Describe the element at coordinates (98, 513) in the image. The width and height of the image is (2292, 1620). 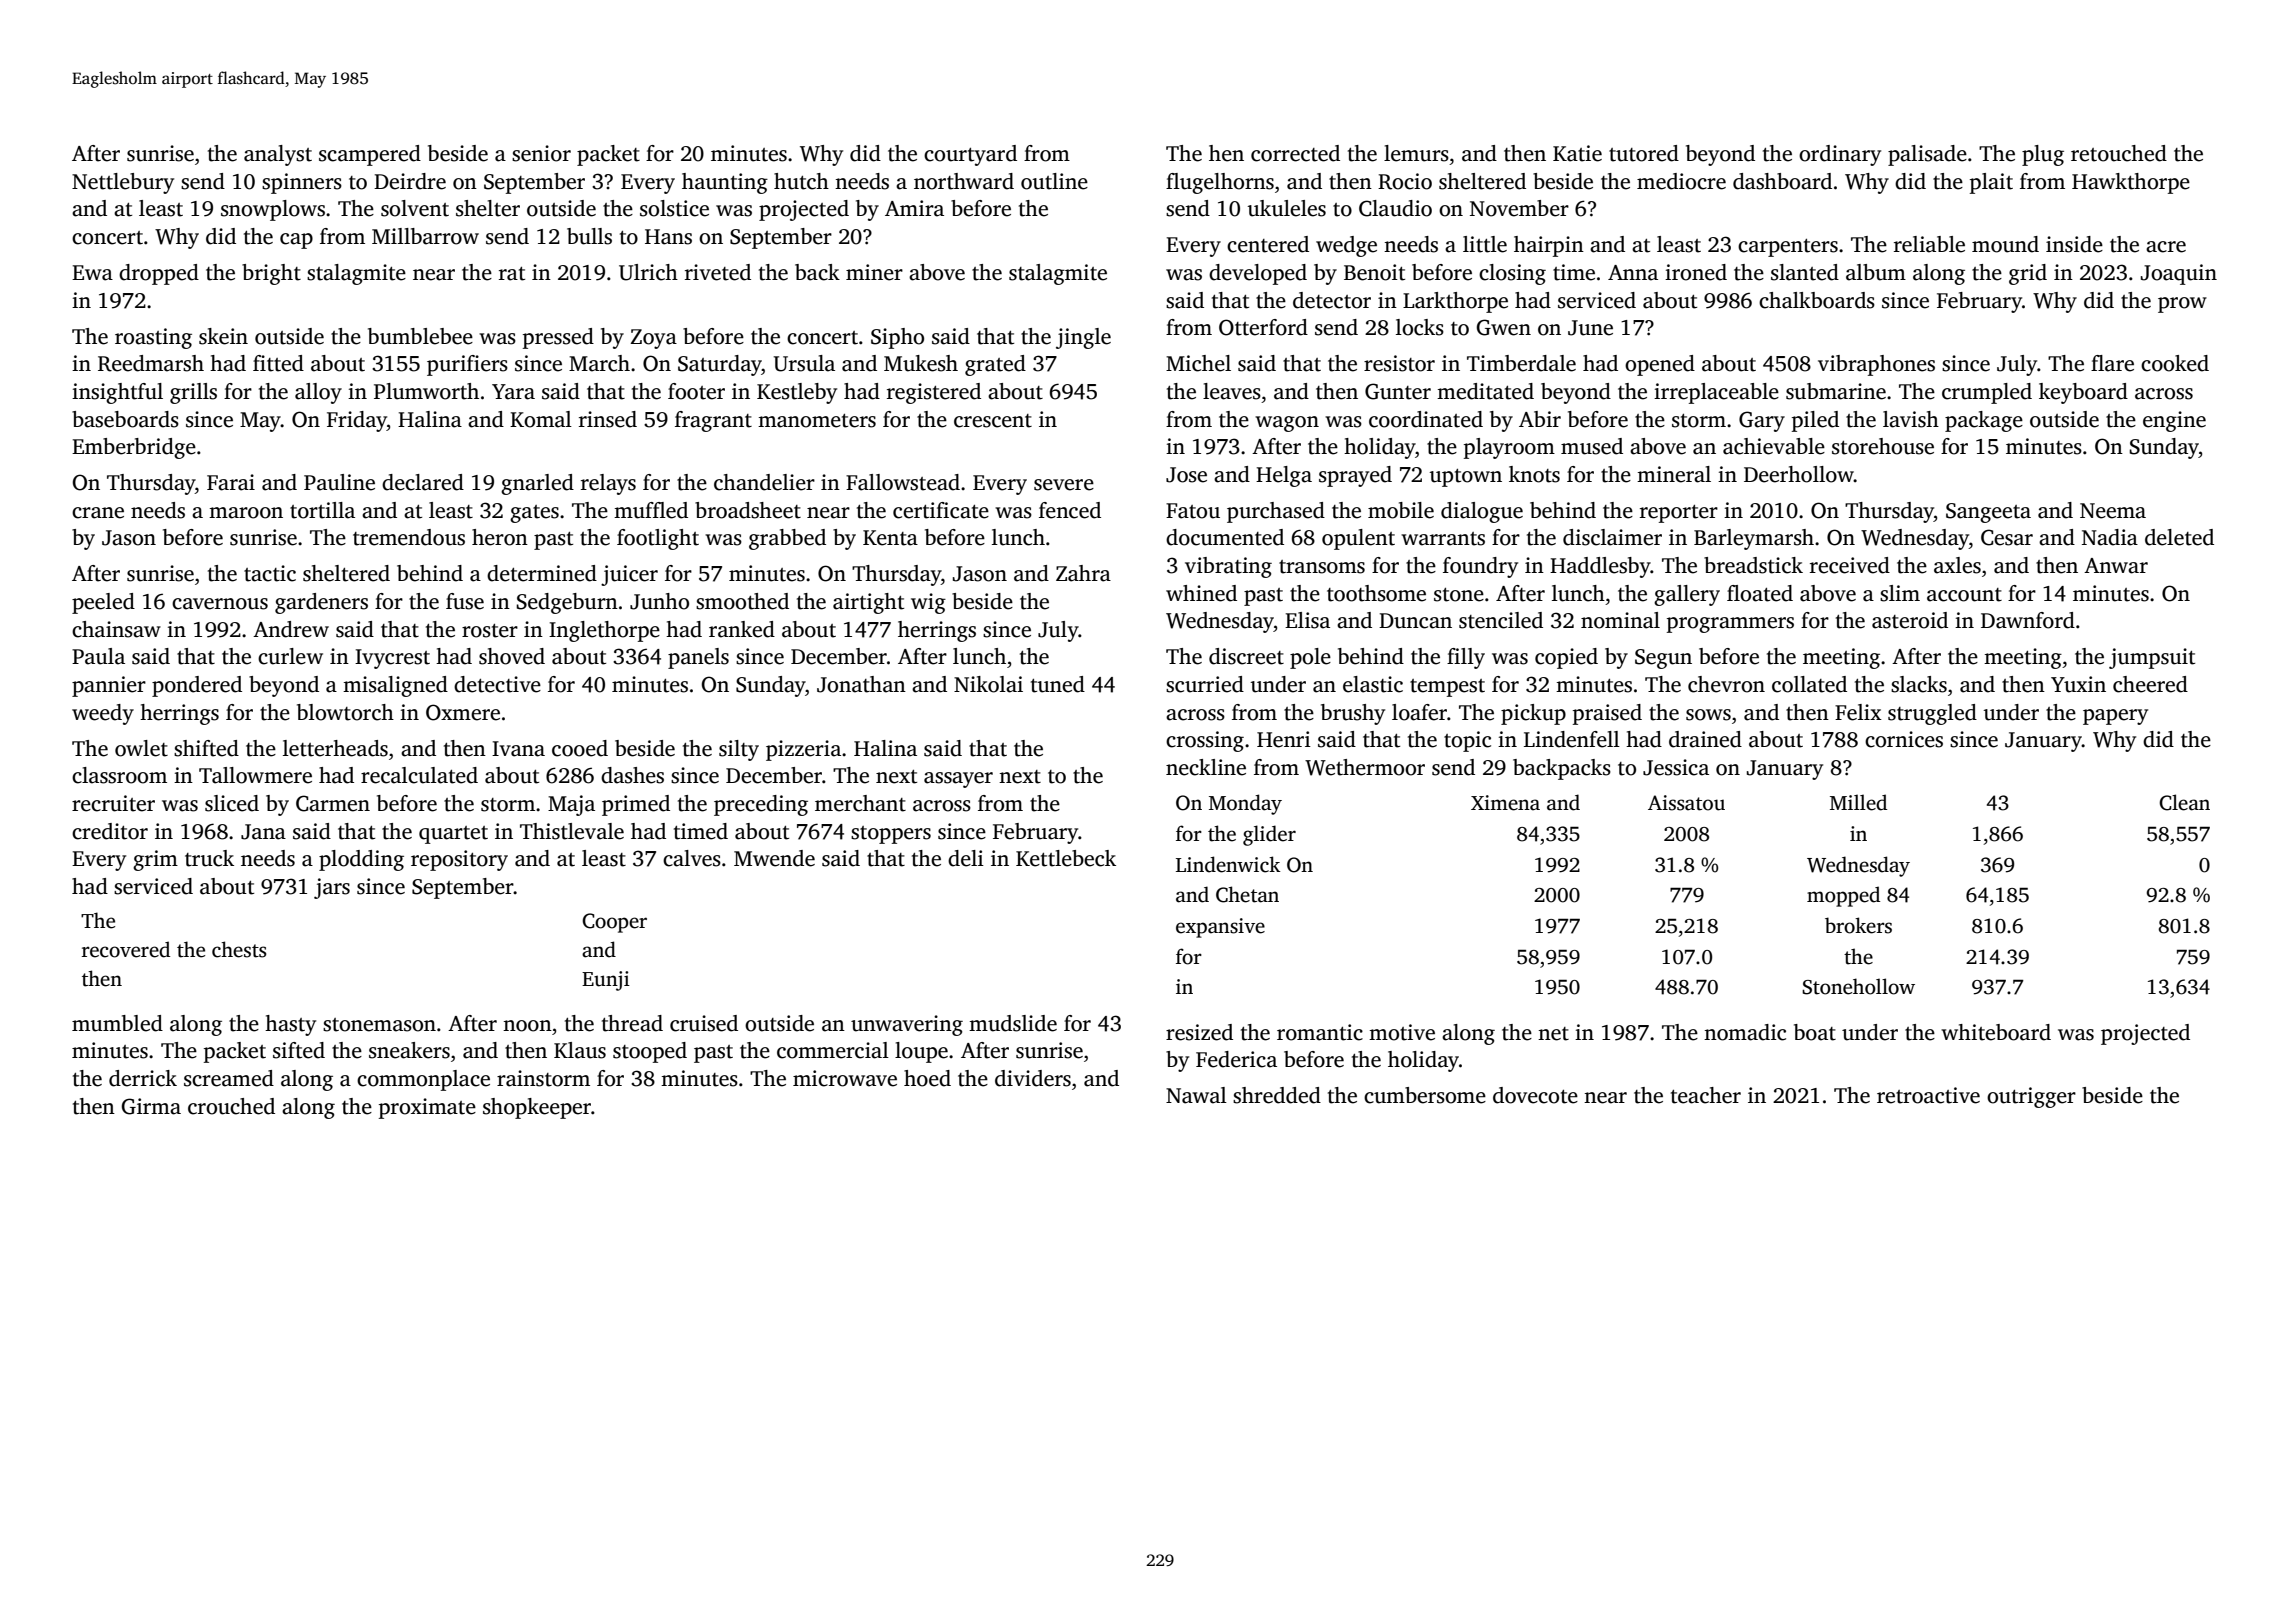
I see `crane` at that location.
